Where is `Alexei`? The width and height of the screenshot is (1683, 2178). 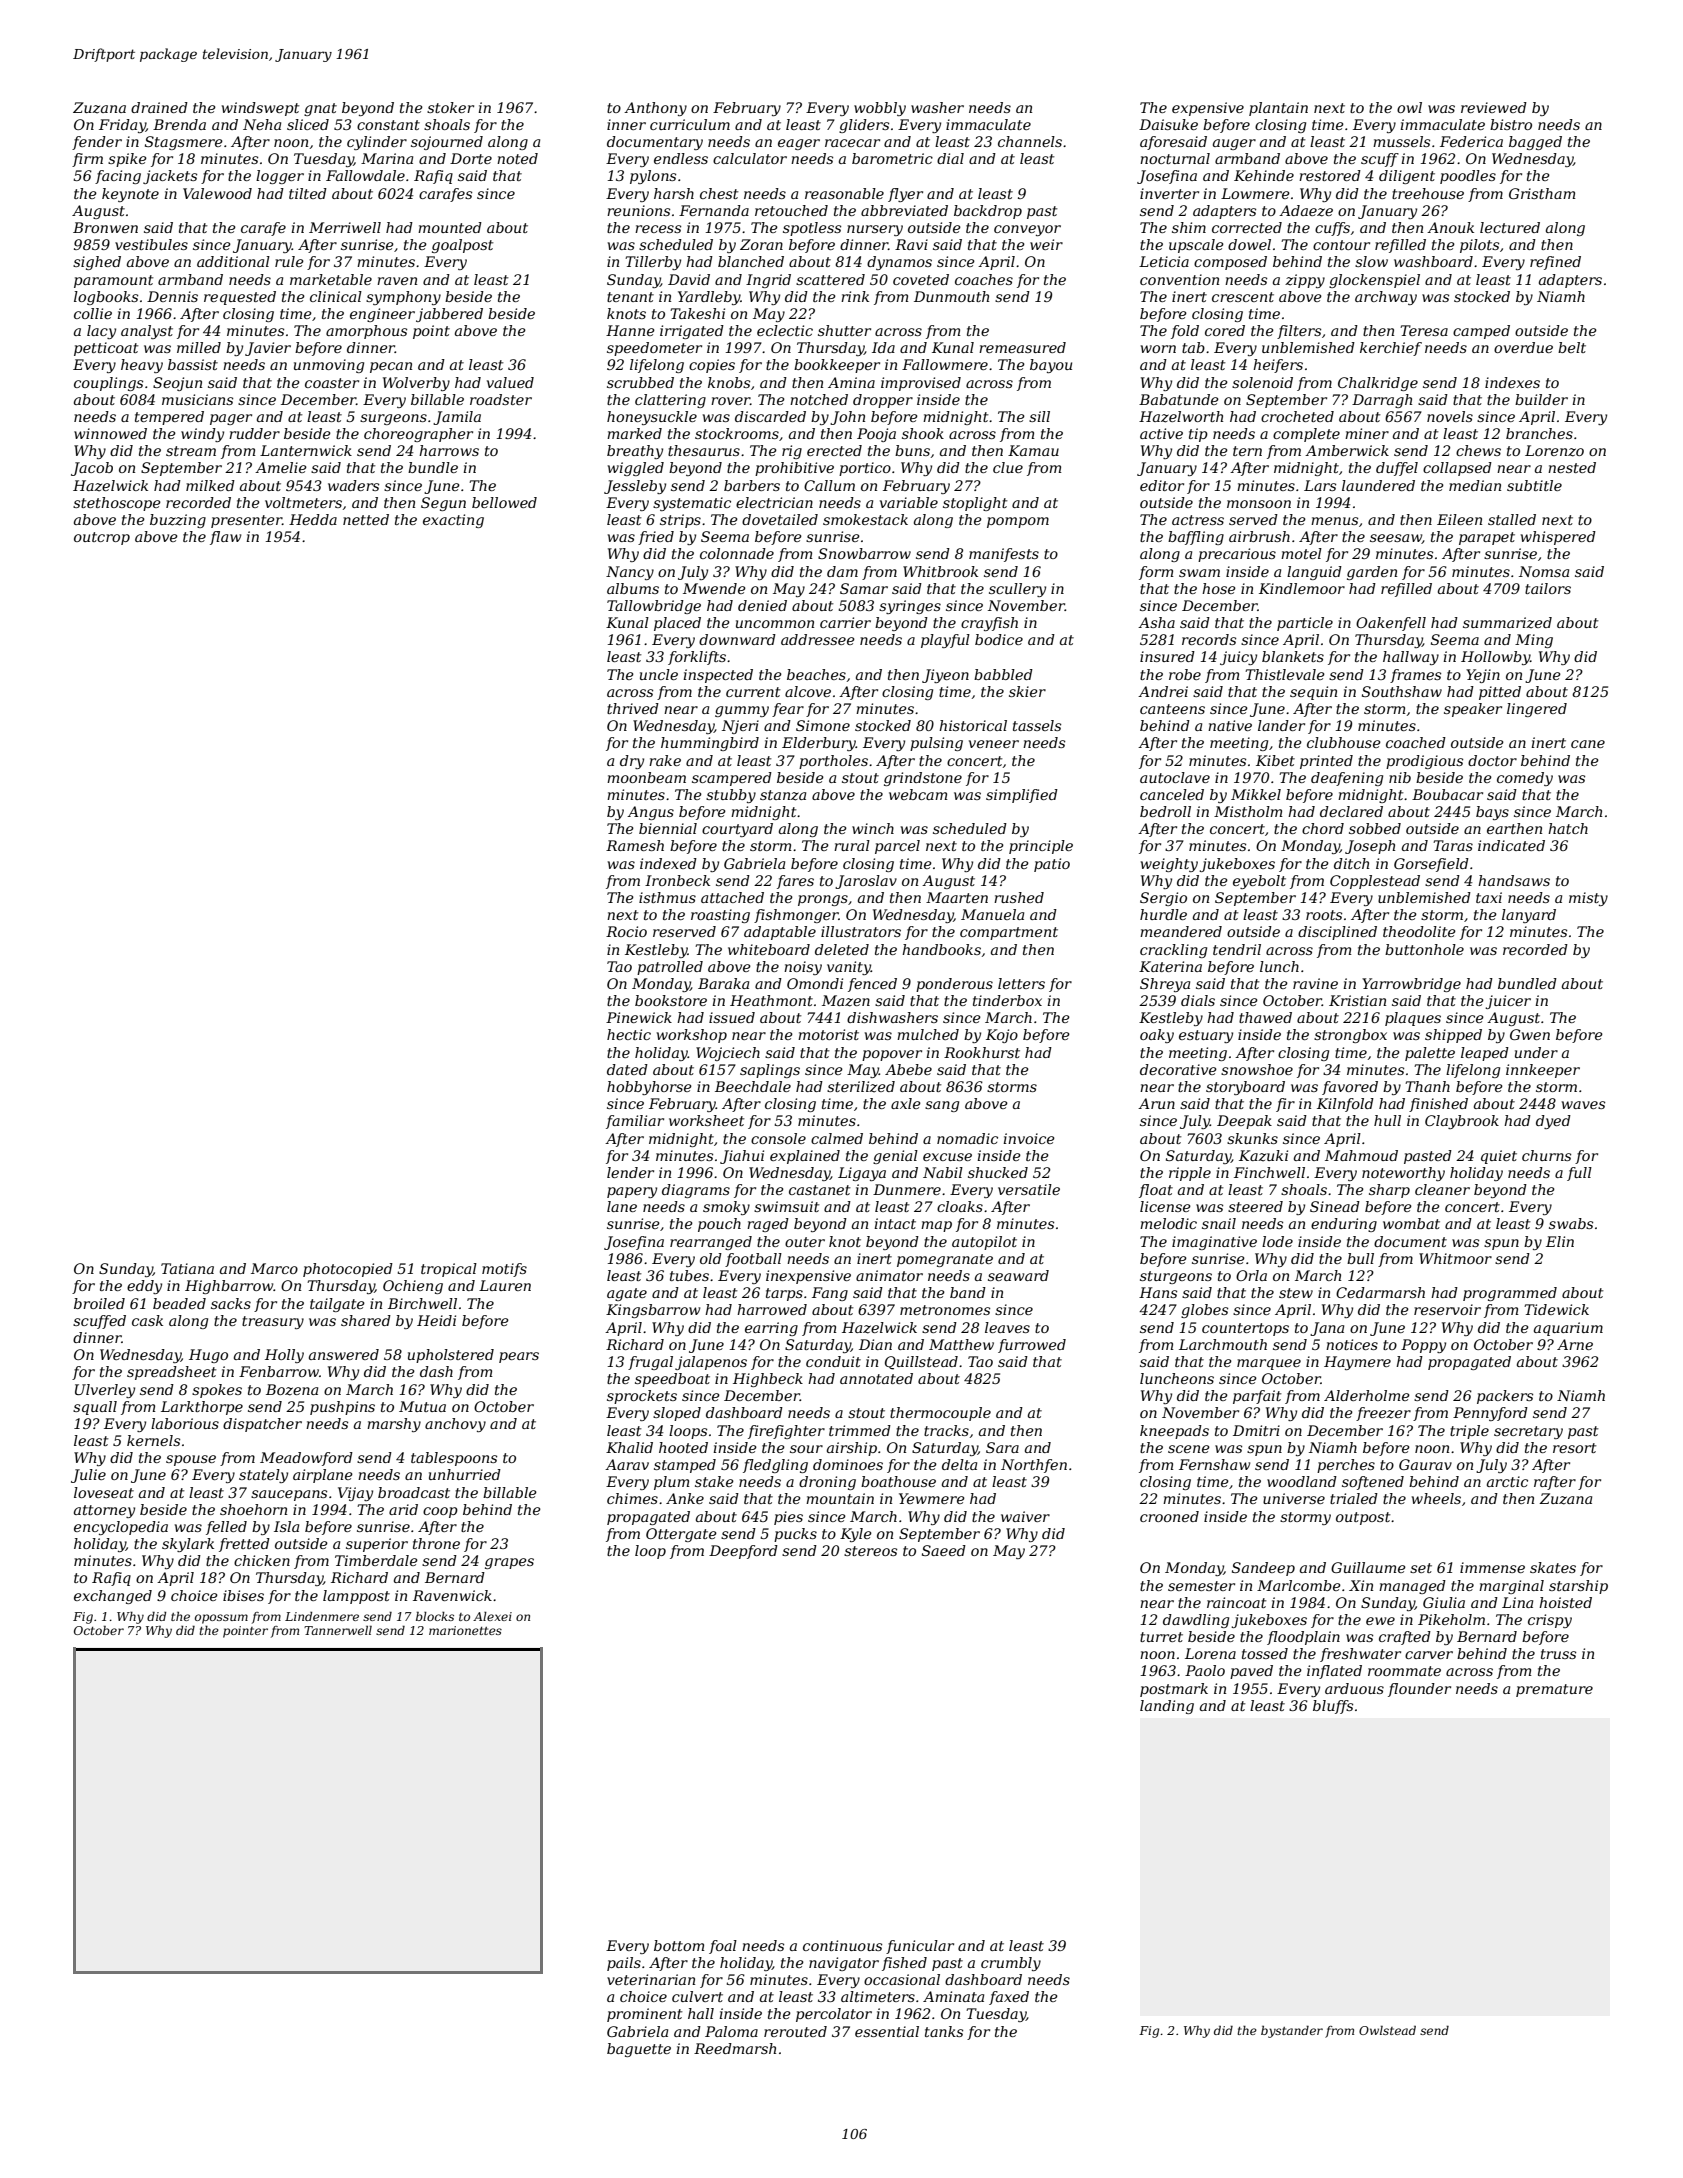
Alexei is located at coordinates (492, 1616).
